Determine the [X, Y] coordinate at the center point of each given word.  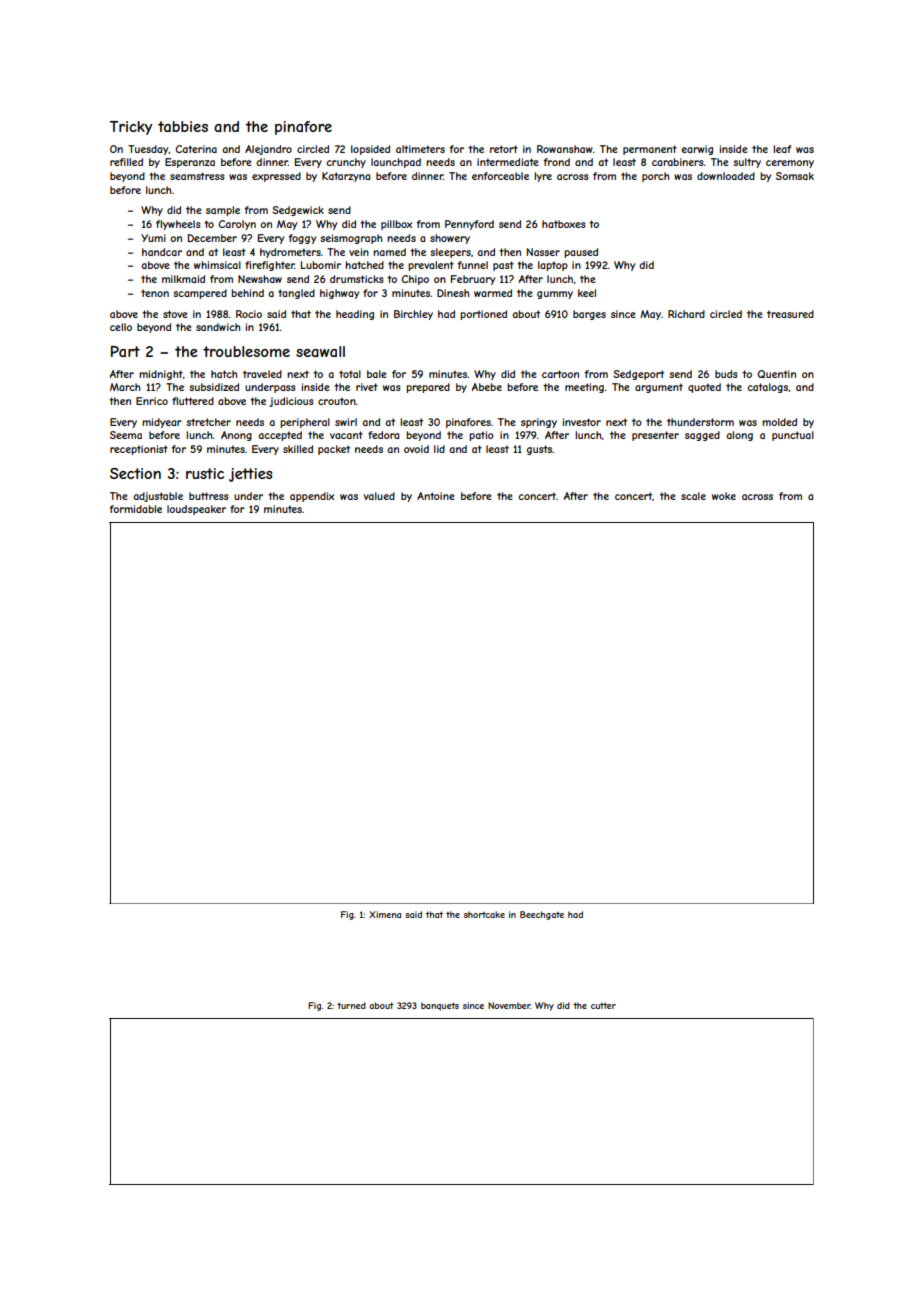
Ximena [385, 914]
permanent [650, 150]
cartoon [560, 374]
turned [351, 1005]
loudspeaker [196, 510]
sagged [702, 436]
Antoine [436, 496]
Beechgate [542, 915]
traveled [262, 374]
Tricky [131, 128]
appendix [312, 497]
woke [724, 496]
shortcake [484, 914]
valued [379, 496]
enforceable [500, 176]
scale [693, 496]
